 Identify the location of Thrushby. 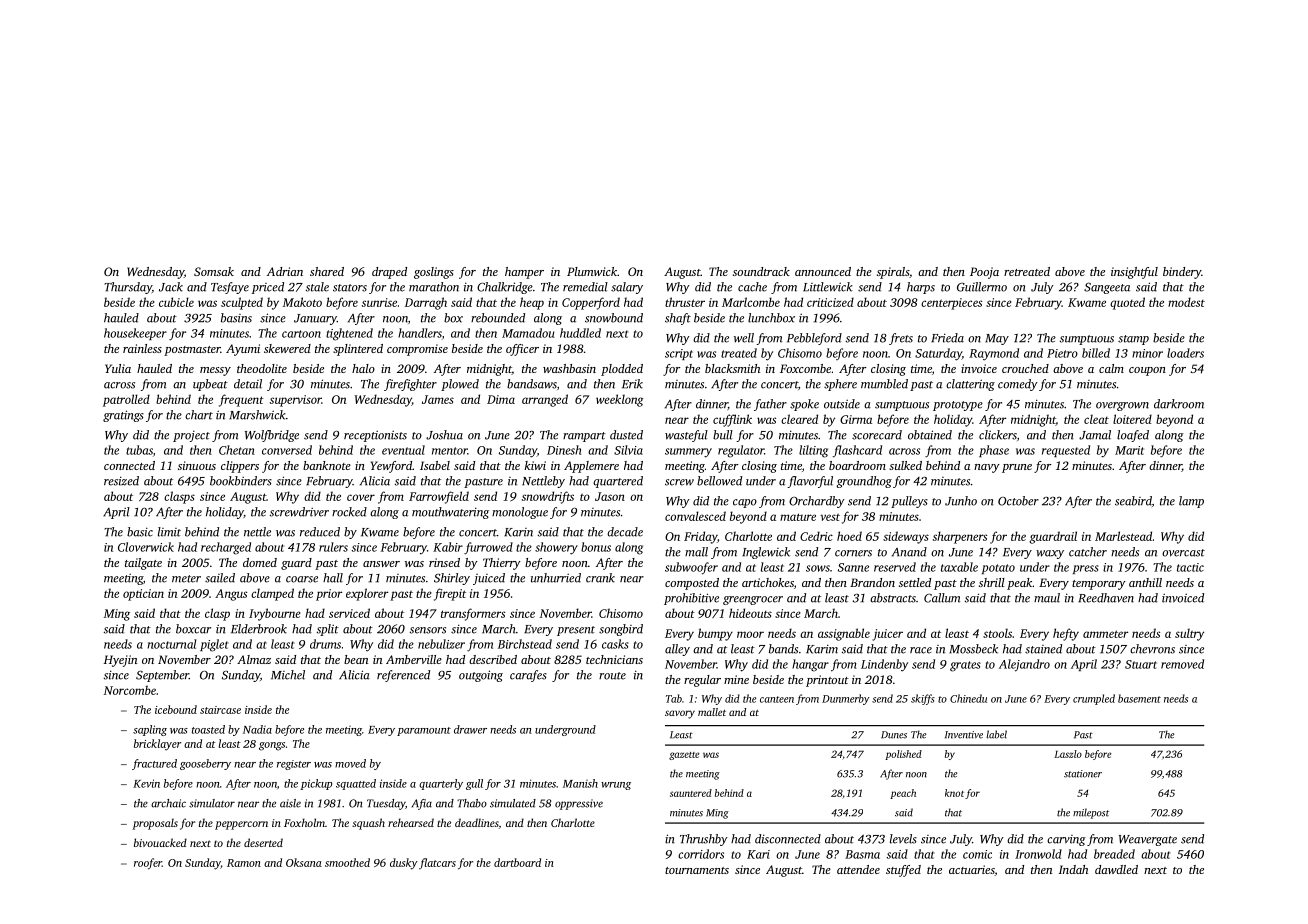
(704, 840).
